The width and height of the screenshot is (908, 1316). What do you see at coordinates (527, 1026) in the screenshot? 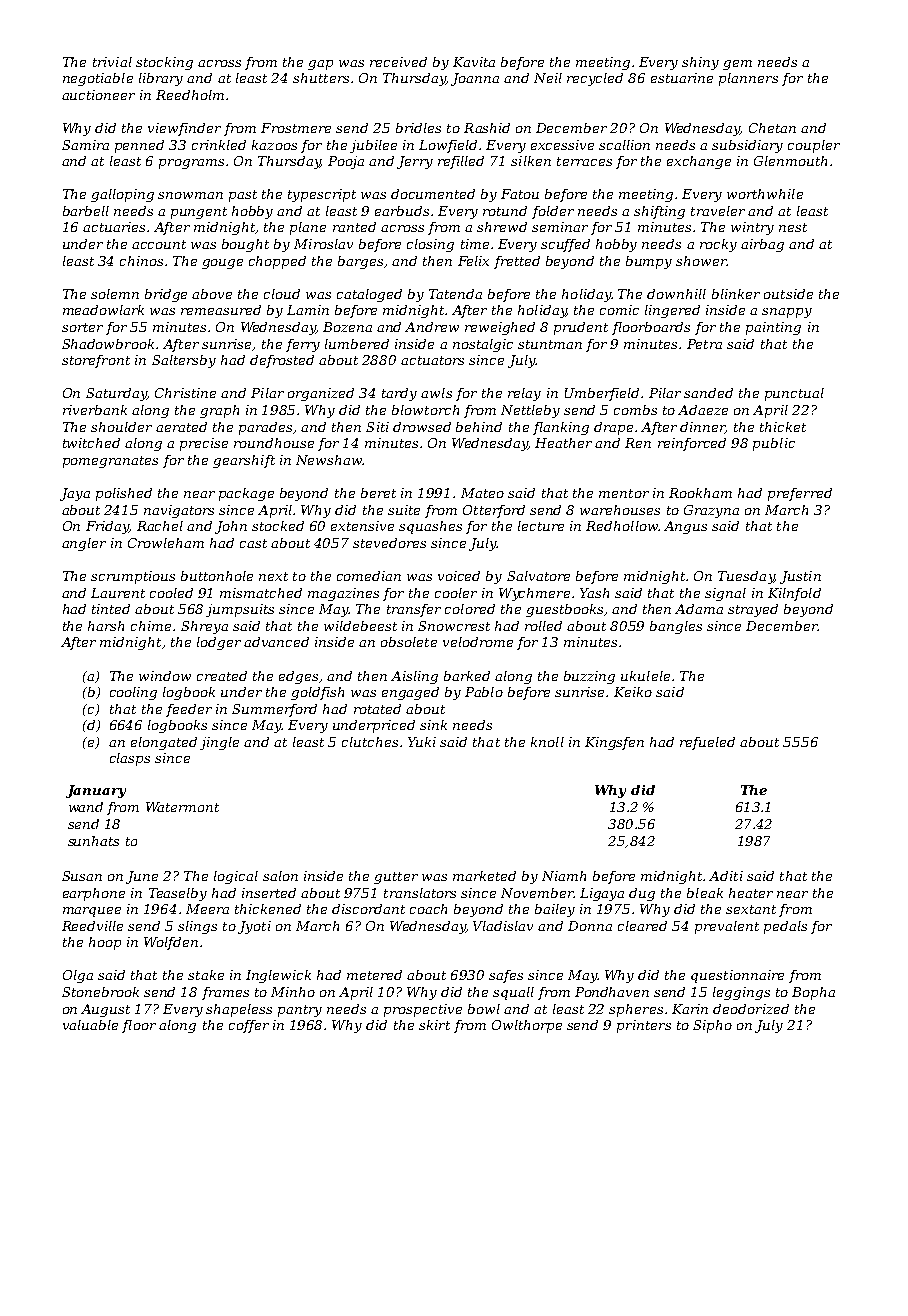
I see `Owlthorpe` at bounding box center [527, 1026].
